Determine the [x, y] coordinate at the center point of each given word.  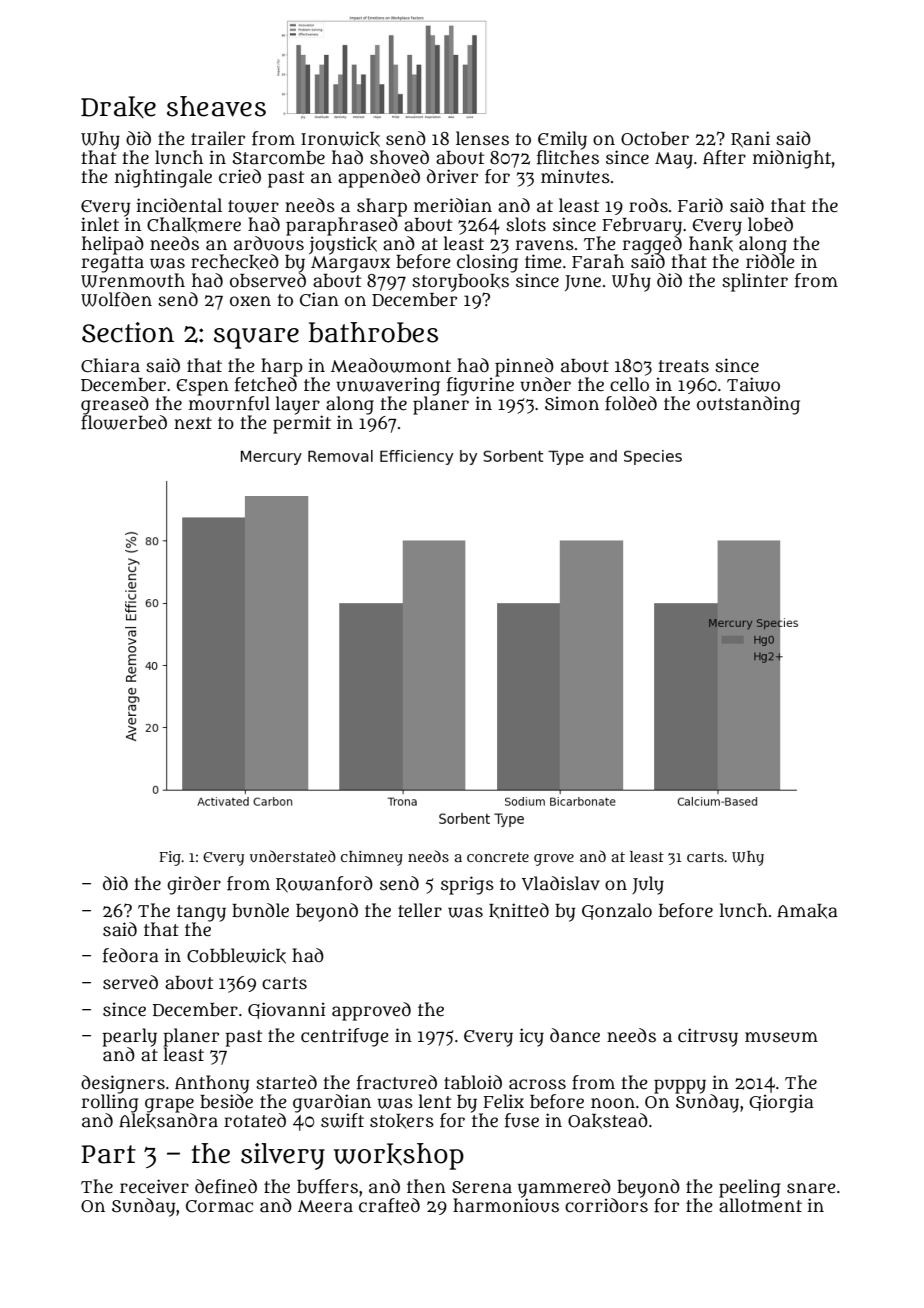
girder [194, 885]
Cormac [219, 1206]
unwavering [388, 386]
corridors [606, 1205]
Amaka [807, 911]
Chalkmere [194, 225]
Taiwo [753, 384]
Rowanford [324, 884]
